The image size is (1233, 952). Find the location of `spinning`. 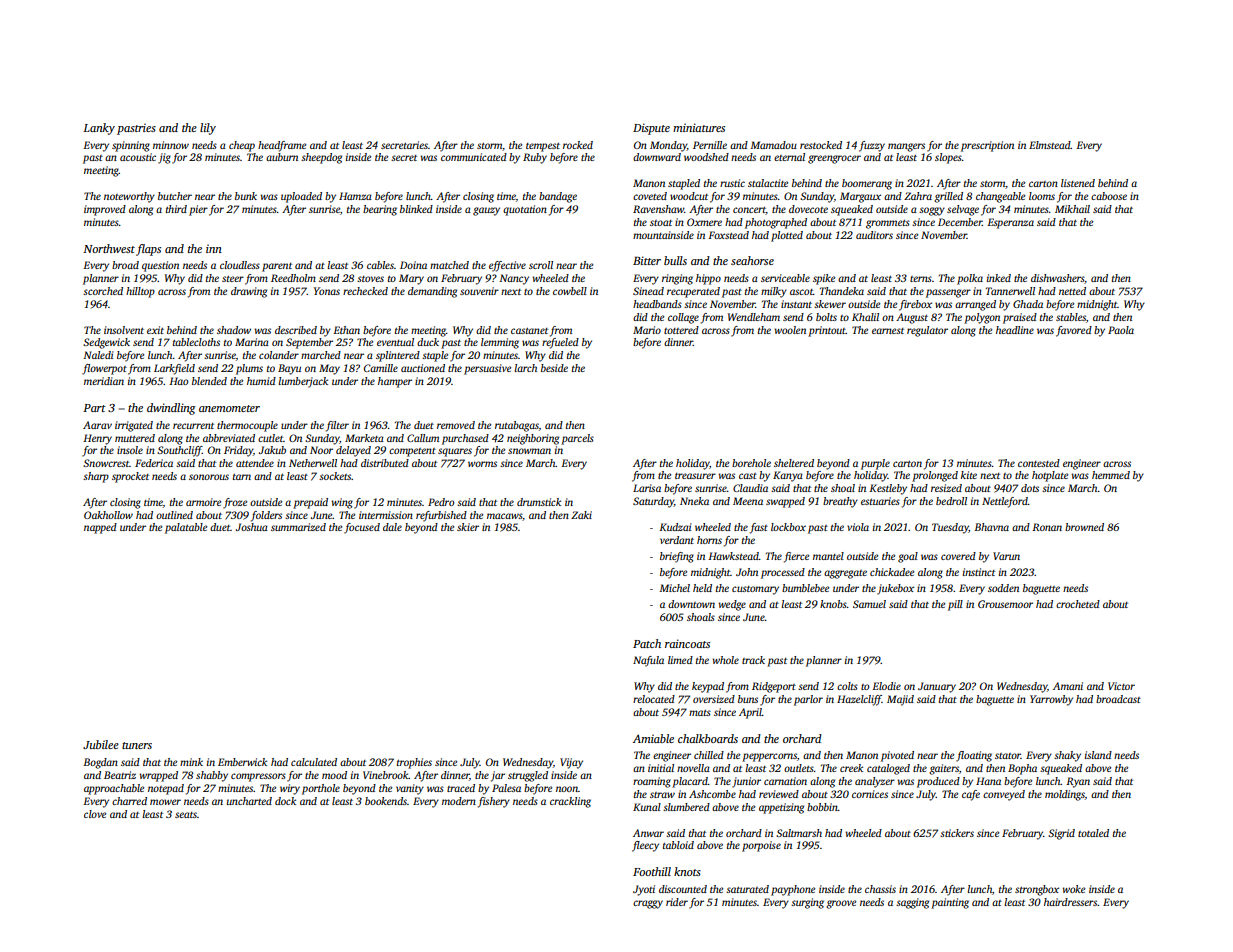

spinning is located at coordinates (131, 146).
